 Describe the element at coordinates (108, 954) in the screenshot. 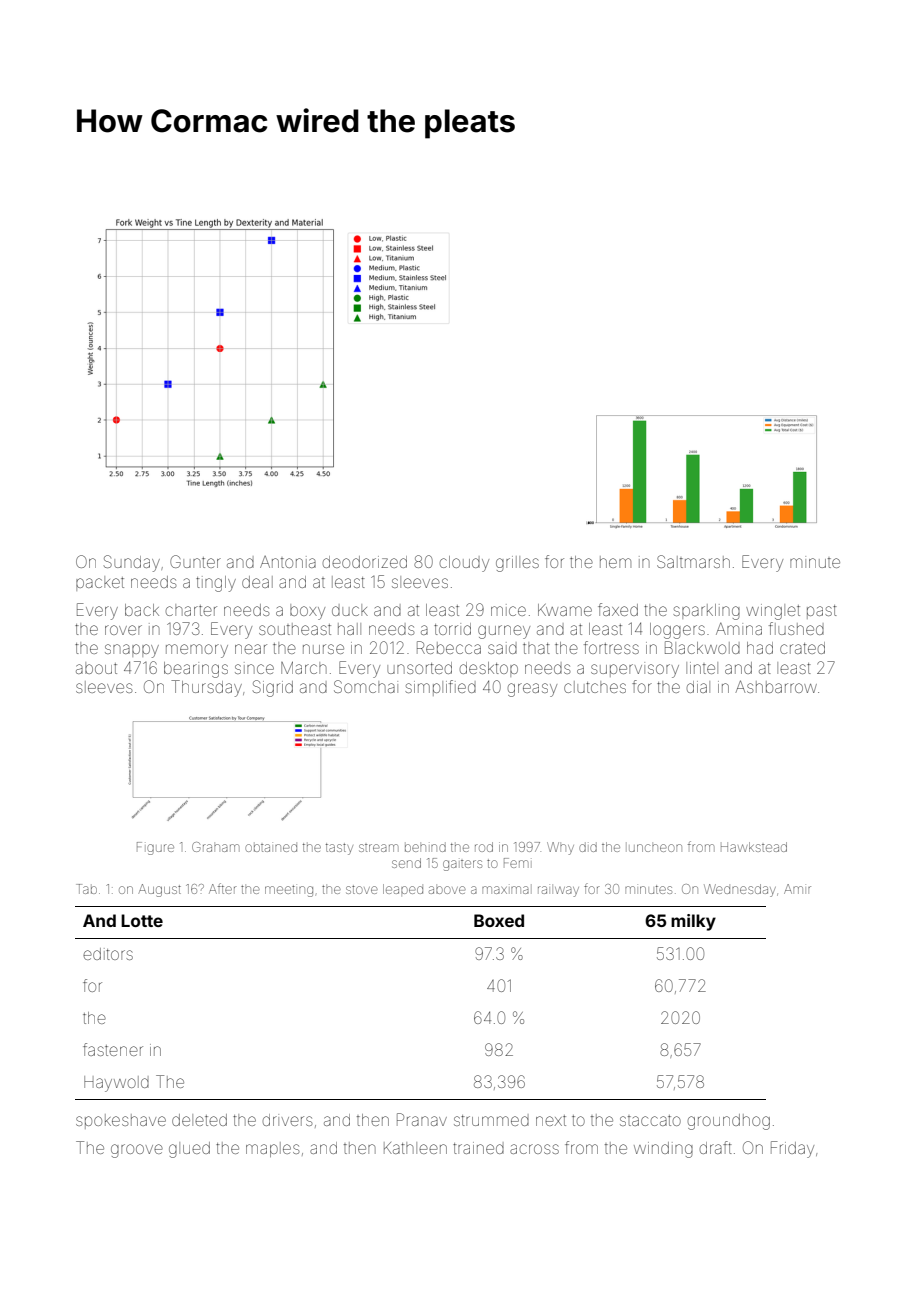

I see `editors` at that location.
